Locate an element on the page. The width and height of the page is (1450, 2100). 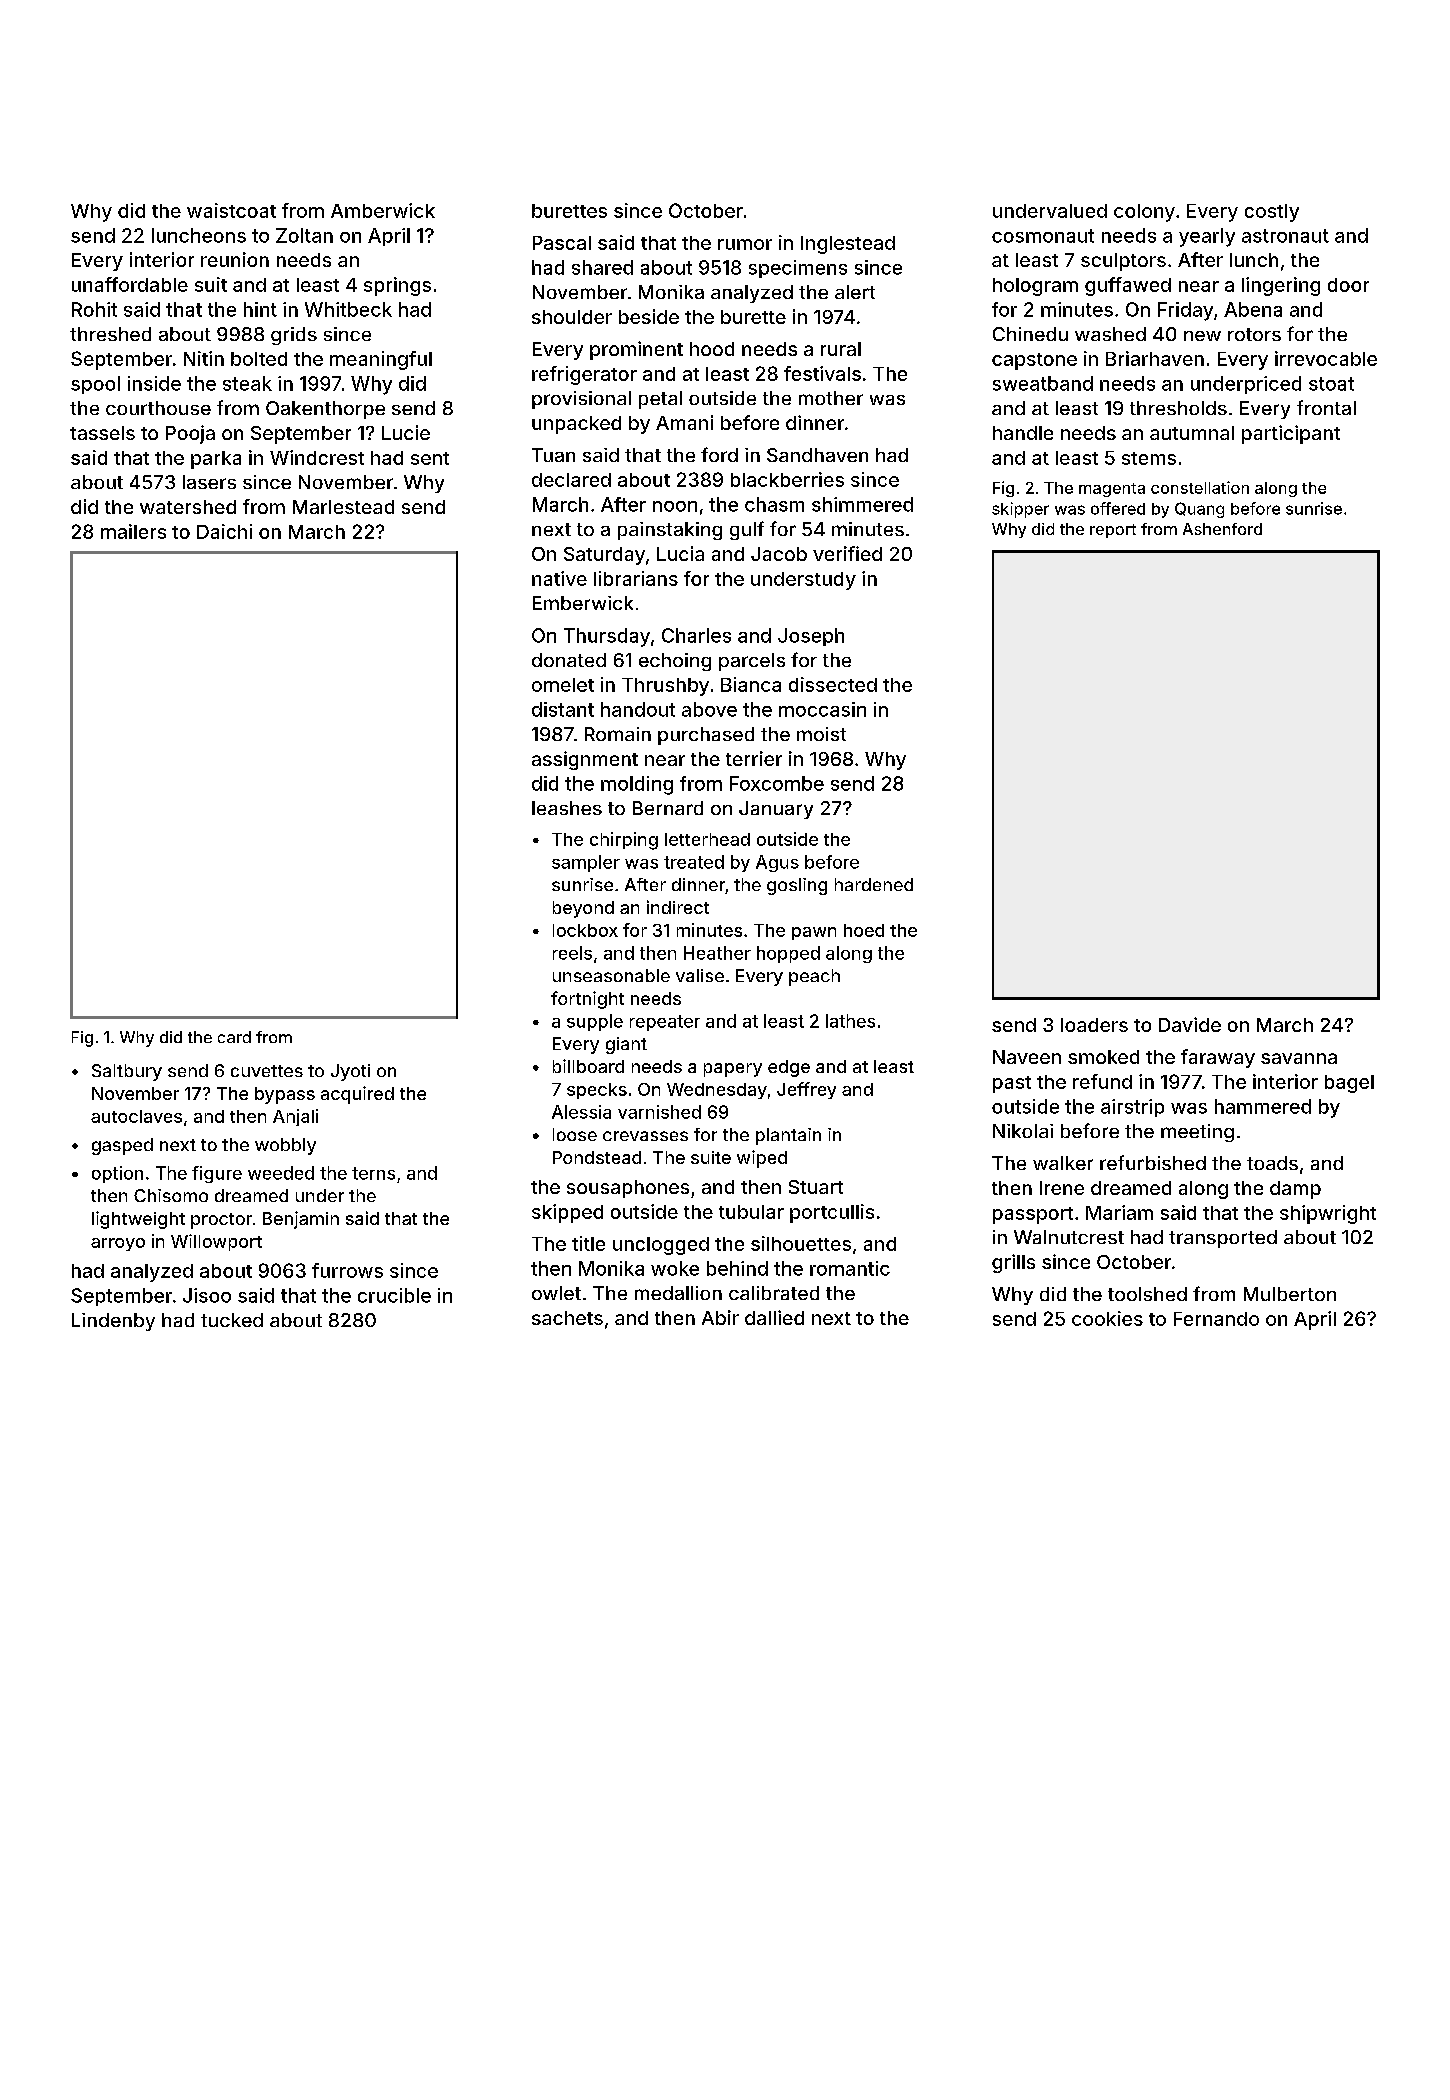
figure is located at coordinates (217, 1174).
